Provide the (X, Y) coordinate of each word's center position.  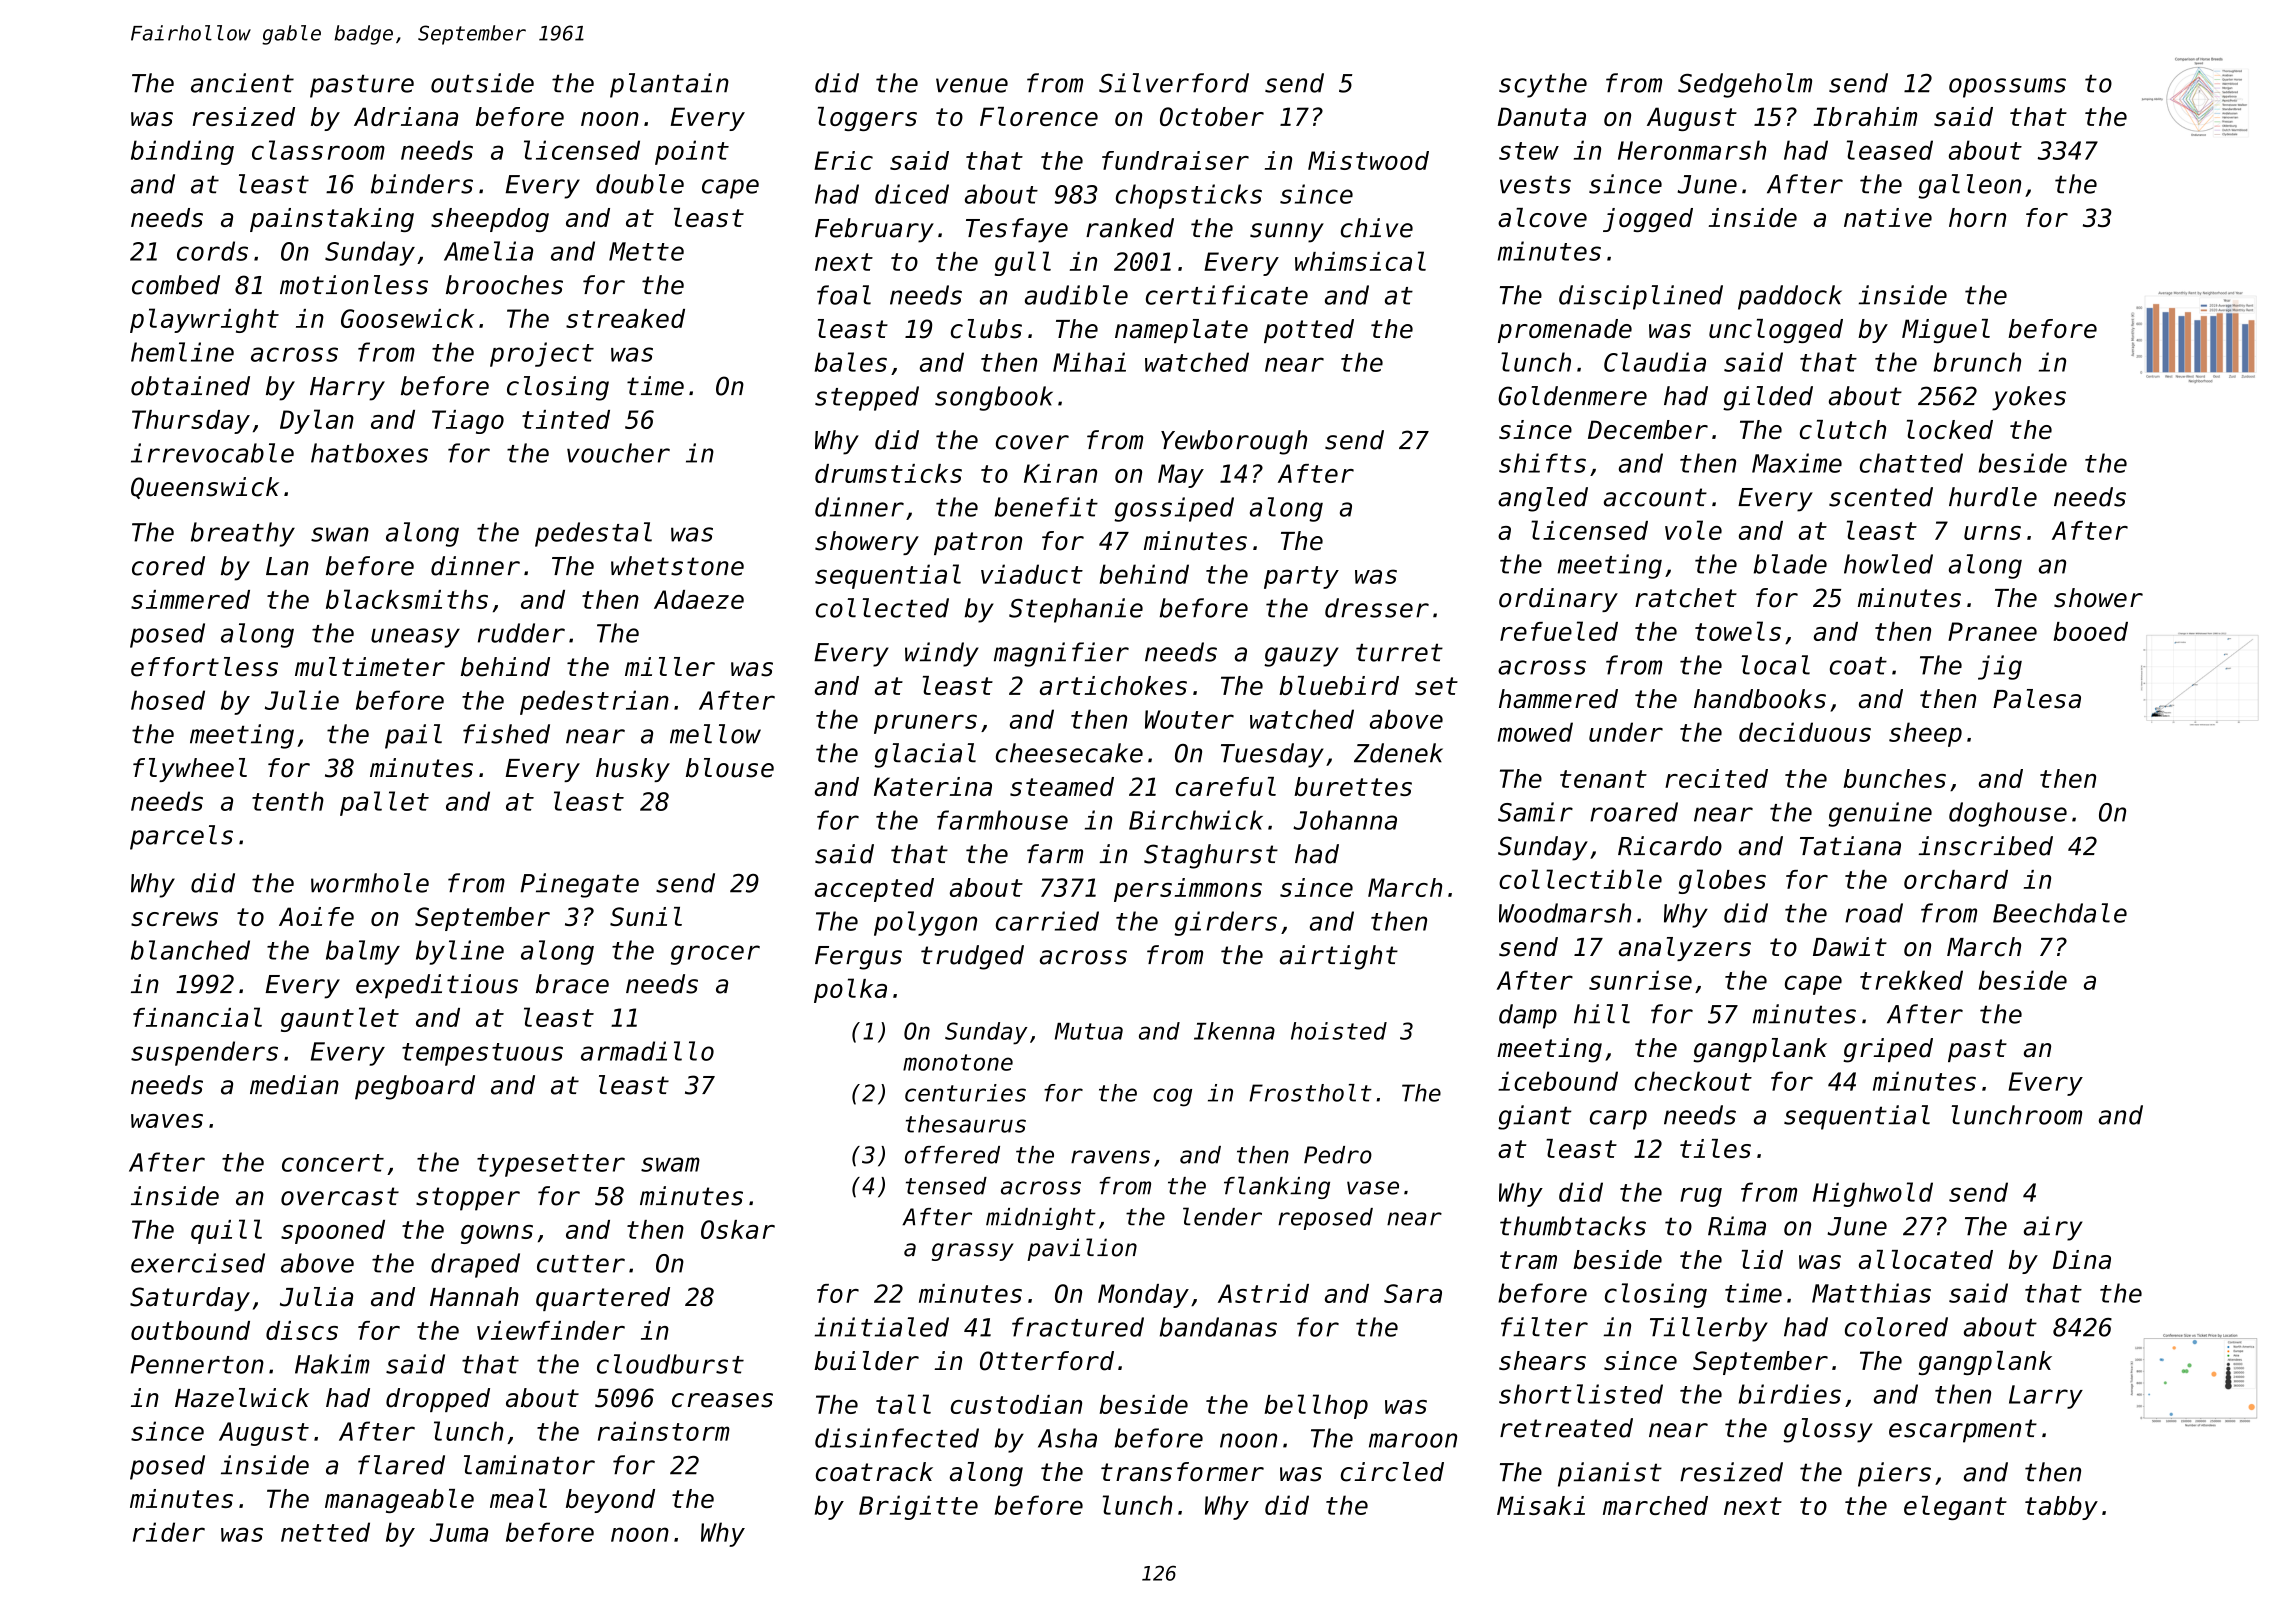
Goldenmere (1572, 396)
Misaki (1541, 1505)
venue (972, 85)
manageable (399, 1501)
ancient (242, 83)
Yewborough (1234, 442)
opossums (2007, 88)
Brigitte (918, 1507)
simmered (190, 599)
